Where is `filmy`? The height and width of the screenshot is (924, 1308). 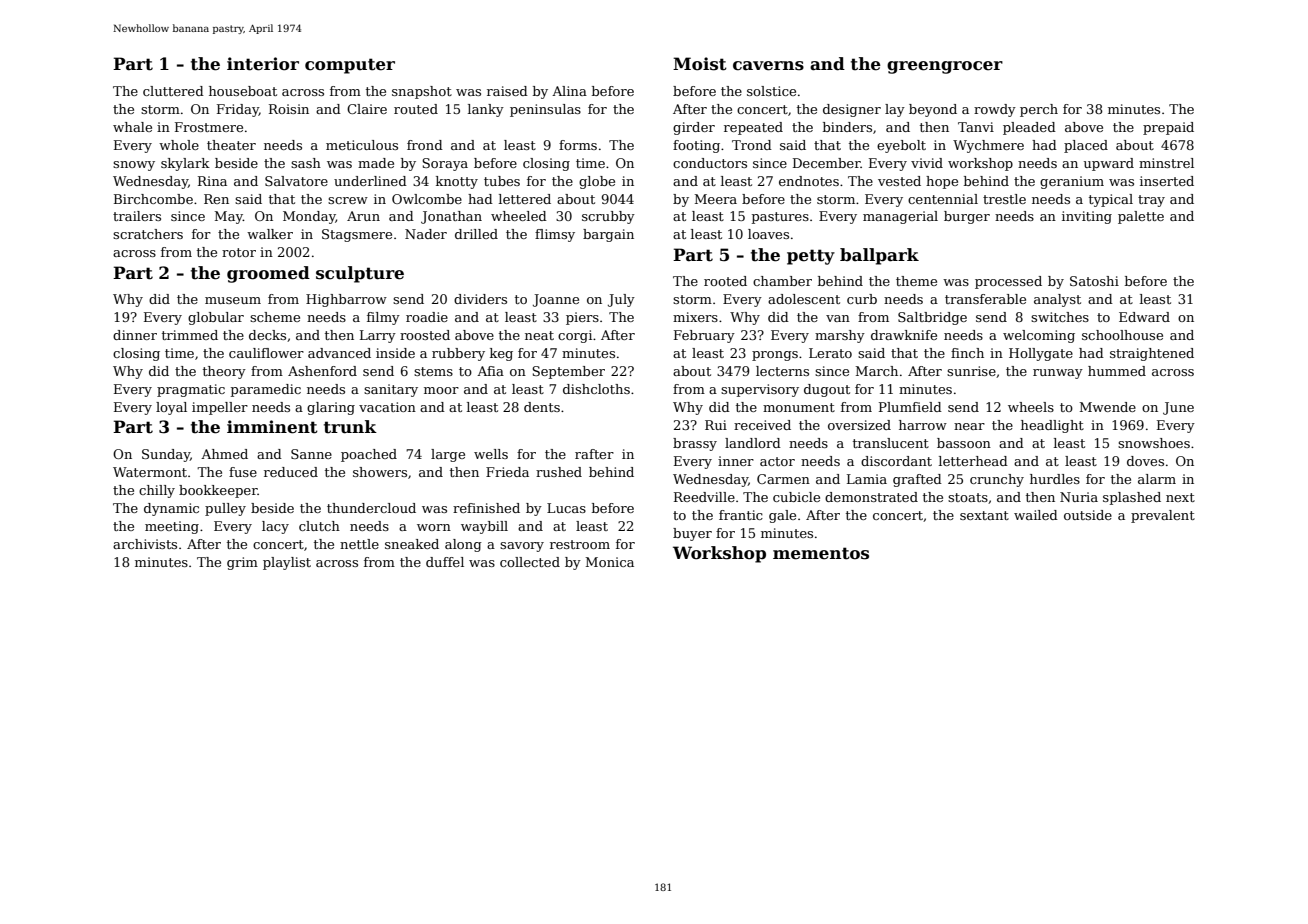
filmy is located at coordinates (383, 318).
